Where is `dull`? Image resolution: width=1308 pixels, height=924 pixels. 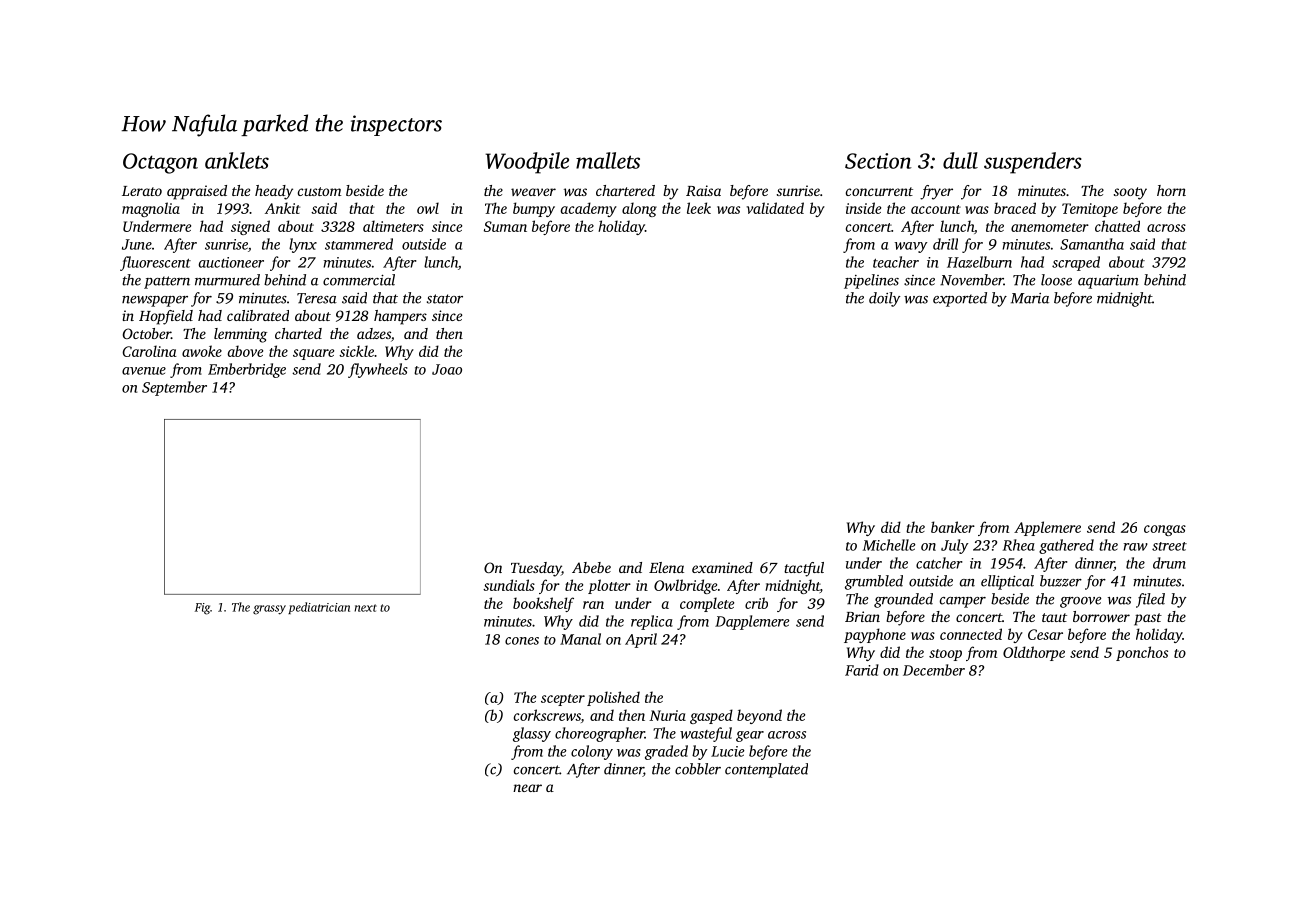
dull is located at coordinates (960, 160).
